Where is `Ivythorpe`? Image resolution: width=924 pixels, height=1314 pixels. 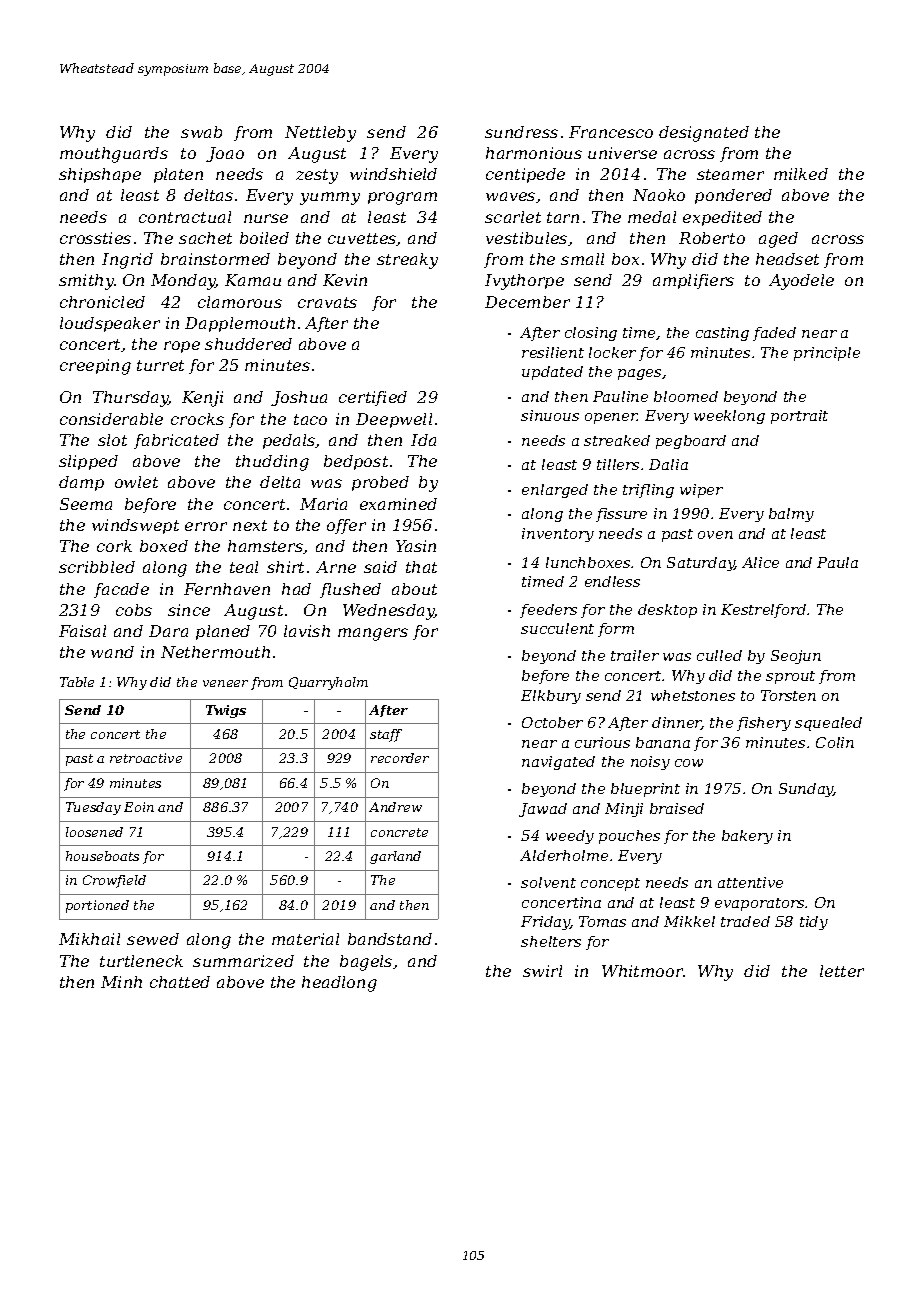 Ivythorpe is located at coordinates (524, 282).
